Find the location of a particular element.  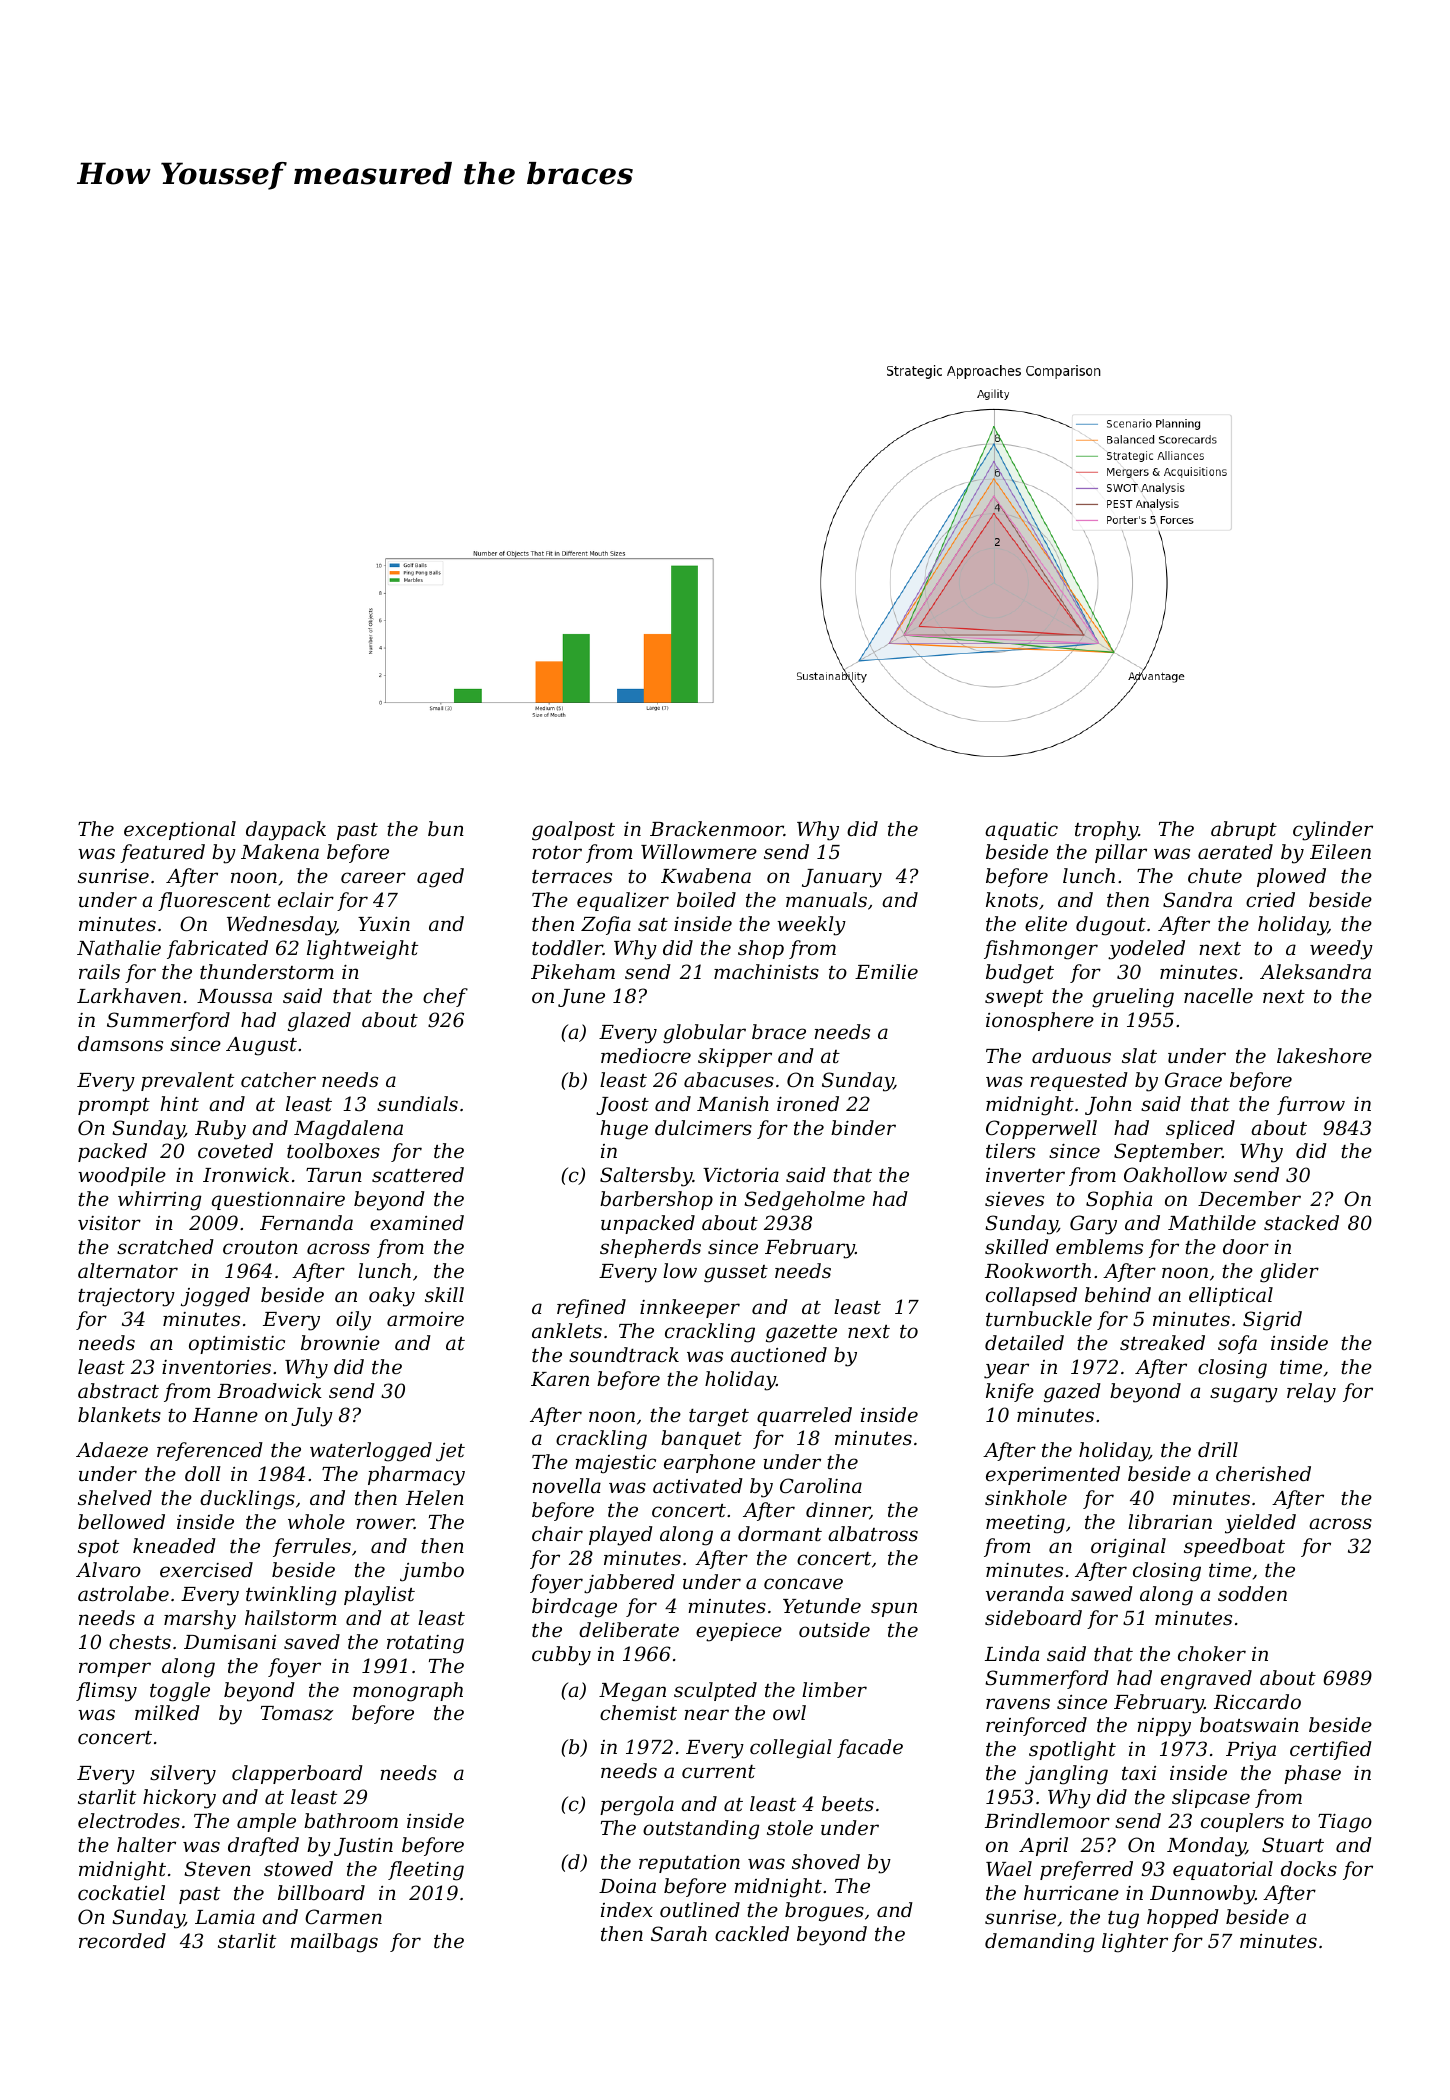

Nathalie is located at coordinates (119, 947).
